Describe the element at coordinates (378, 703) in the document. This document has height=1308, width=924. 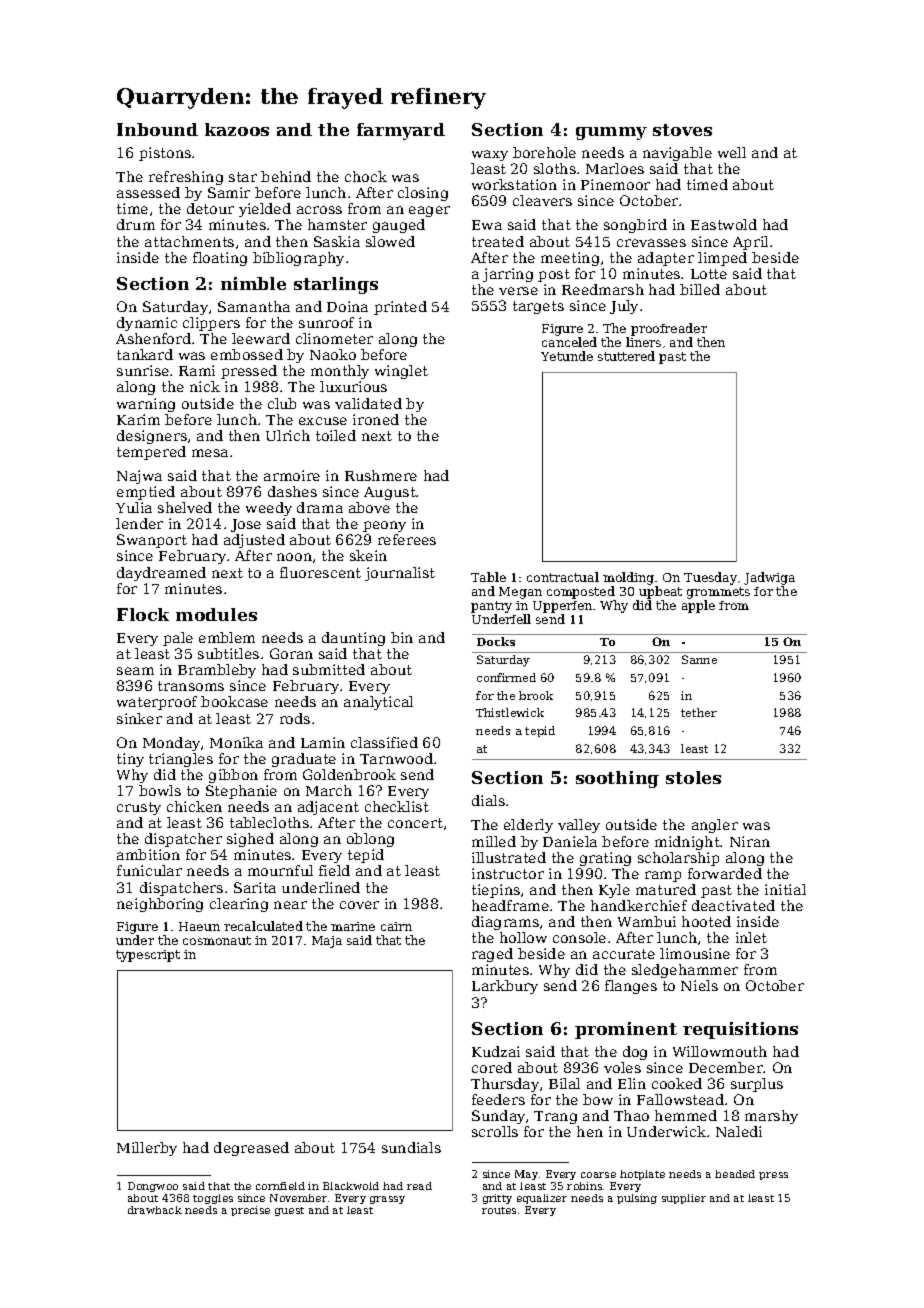
I see `analytical` at that location.
